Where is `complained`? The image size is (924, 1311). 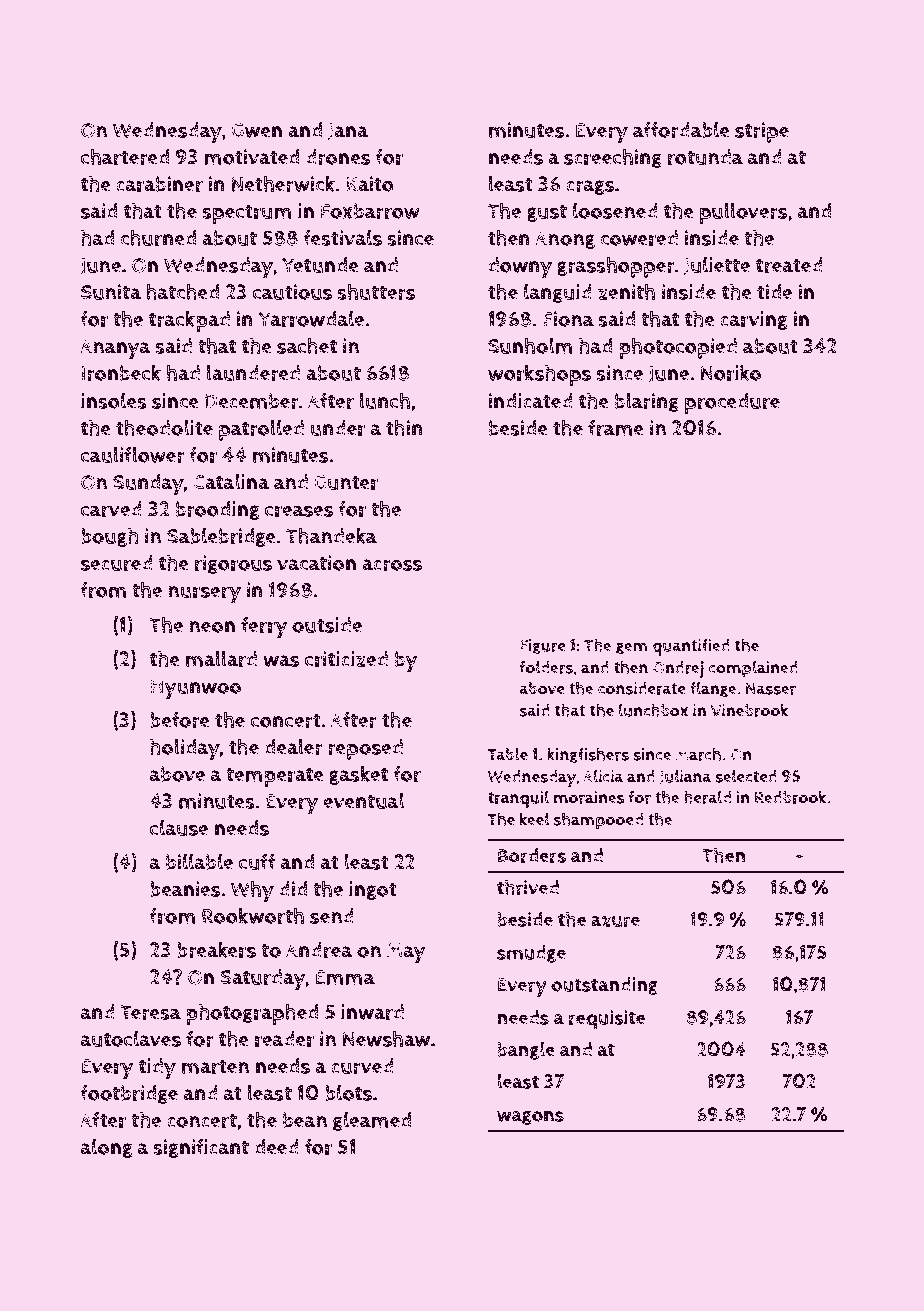
complained is located at coordinates (753, 669).
